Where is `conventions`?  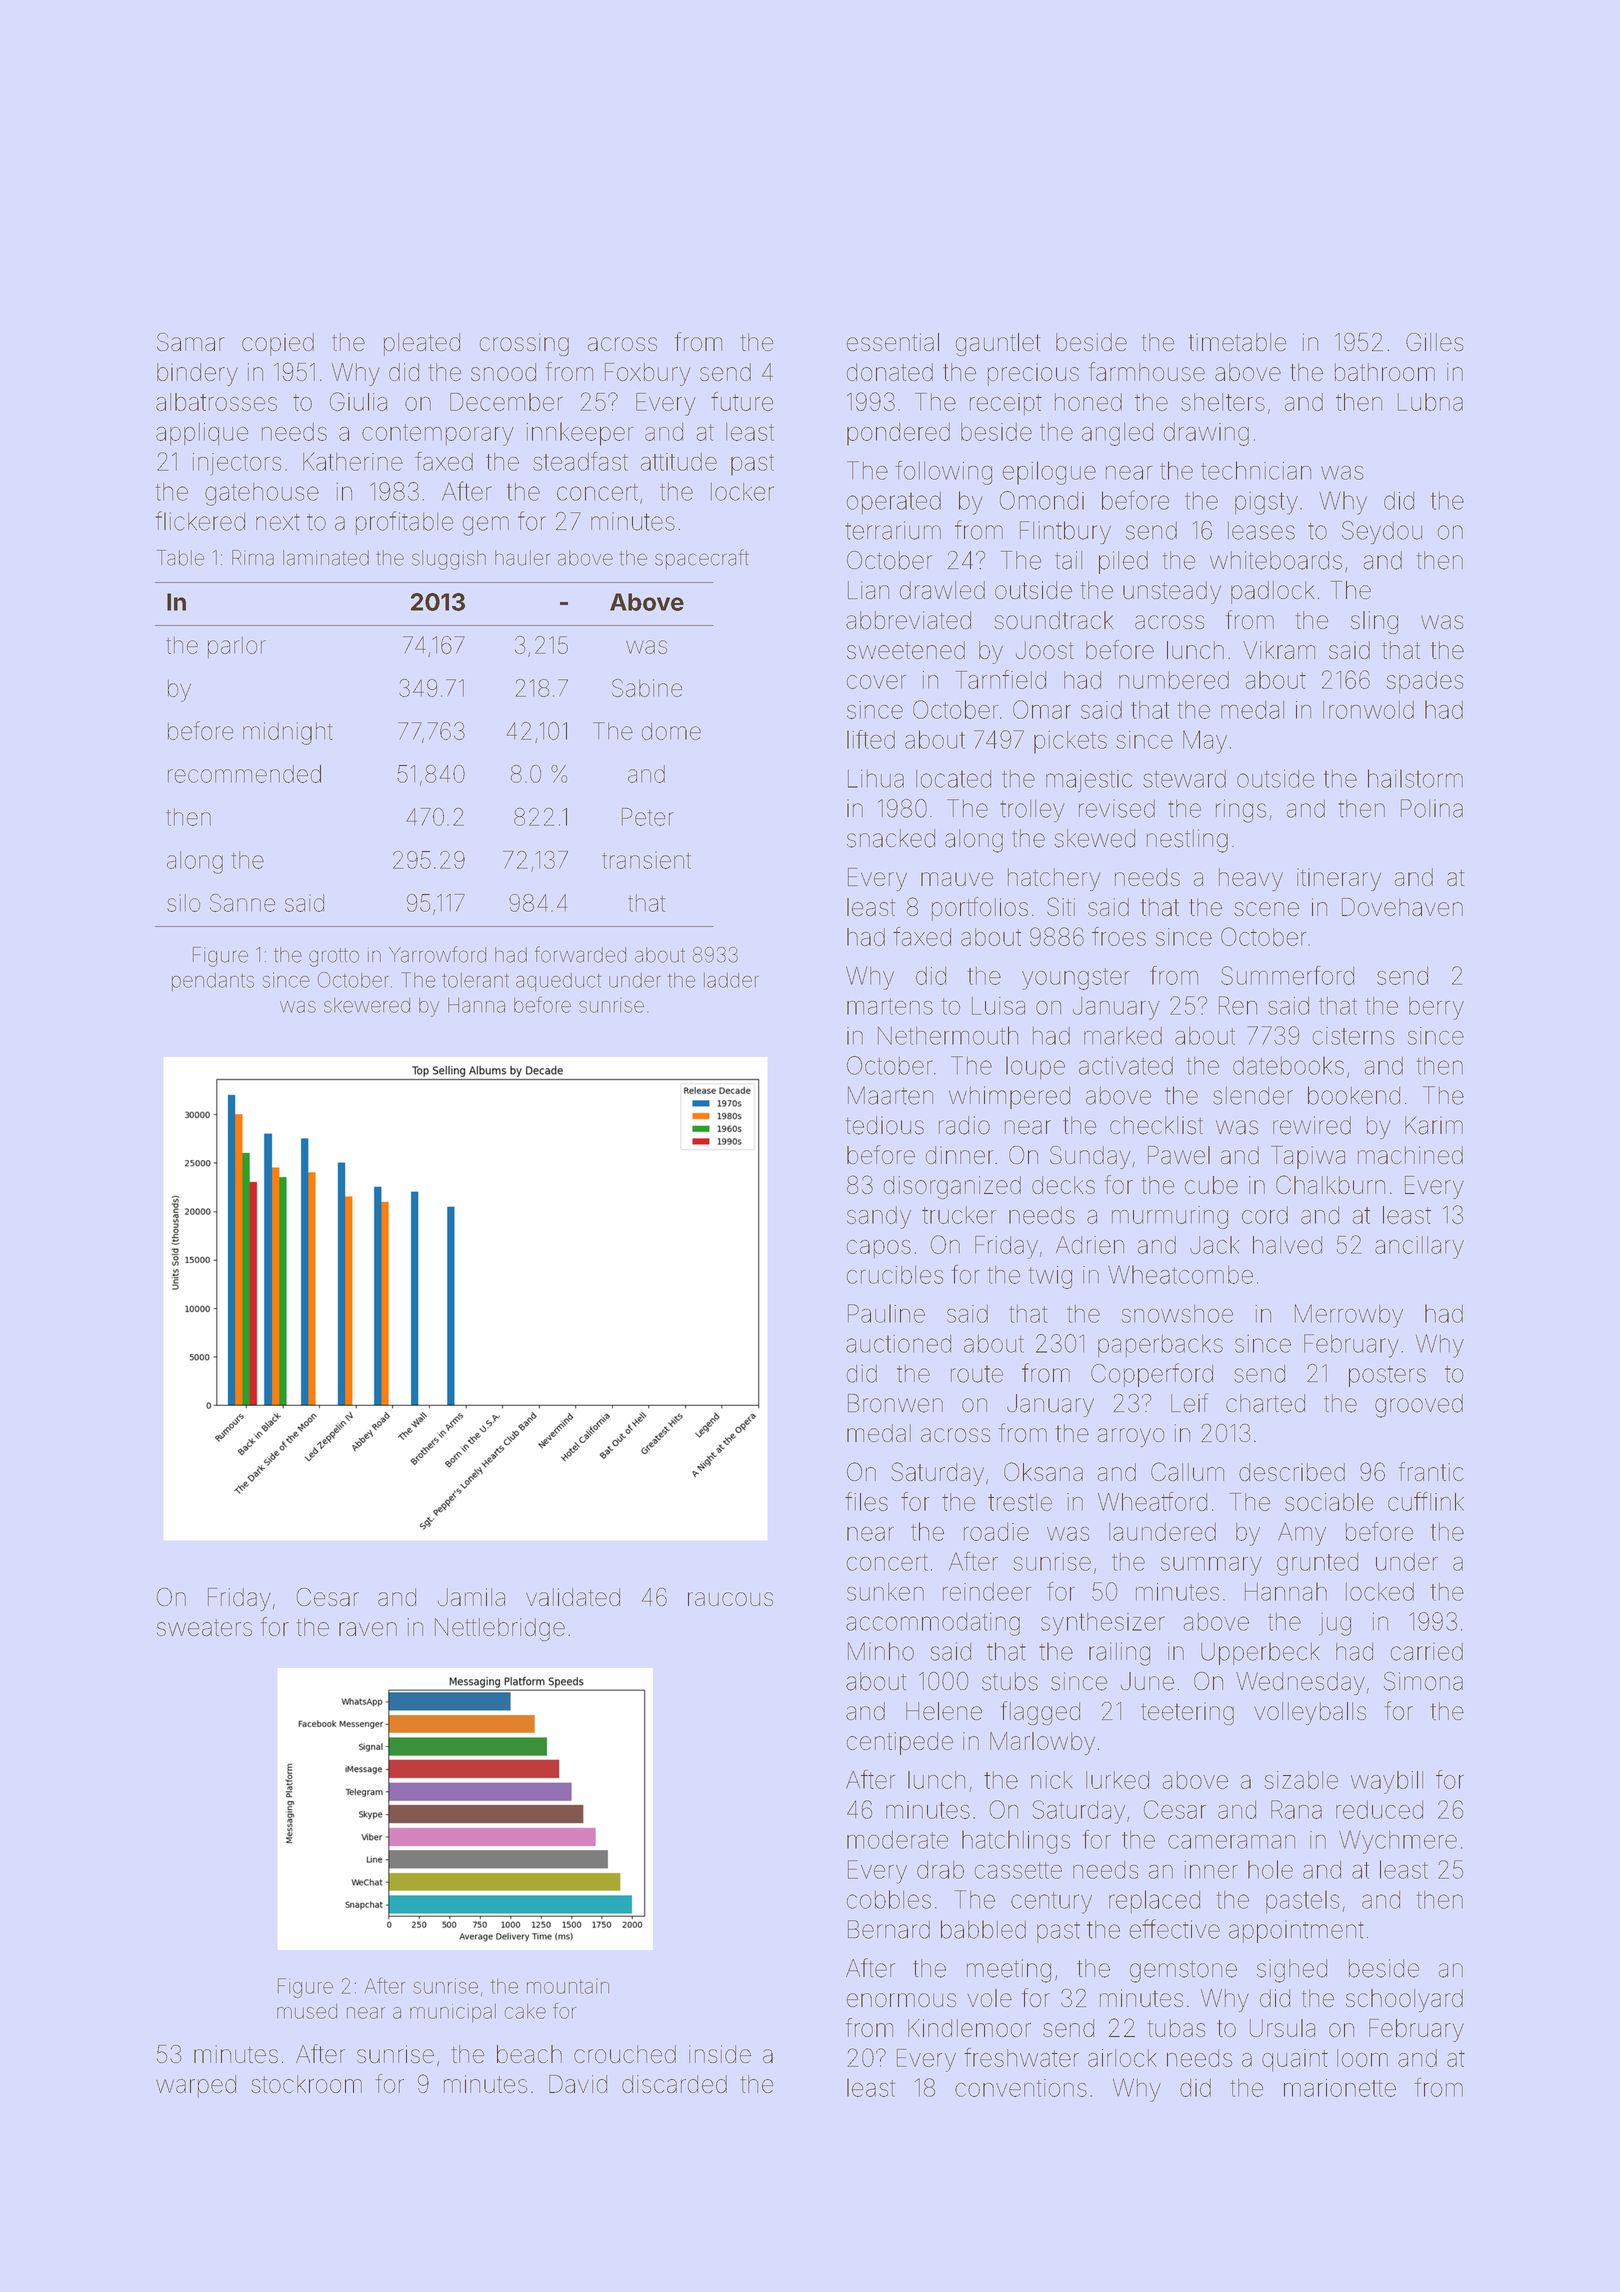 conventions is located at coordinates (1021, 2088).
